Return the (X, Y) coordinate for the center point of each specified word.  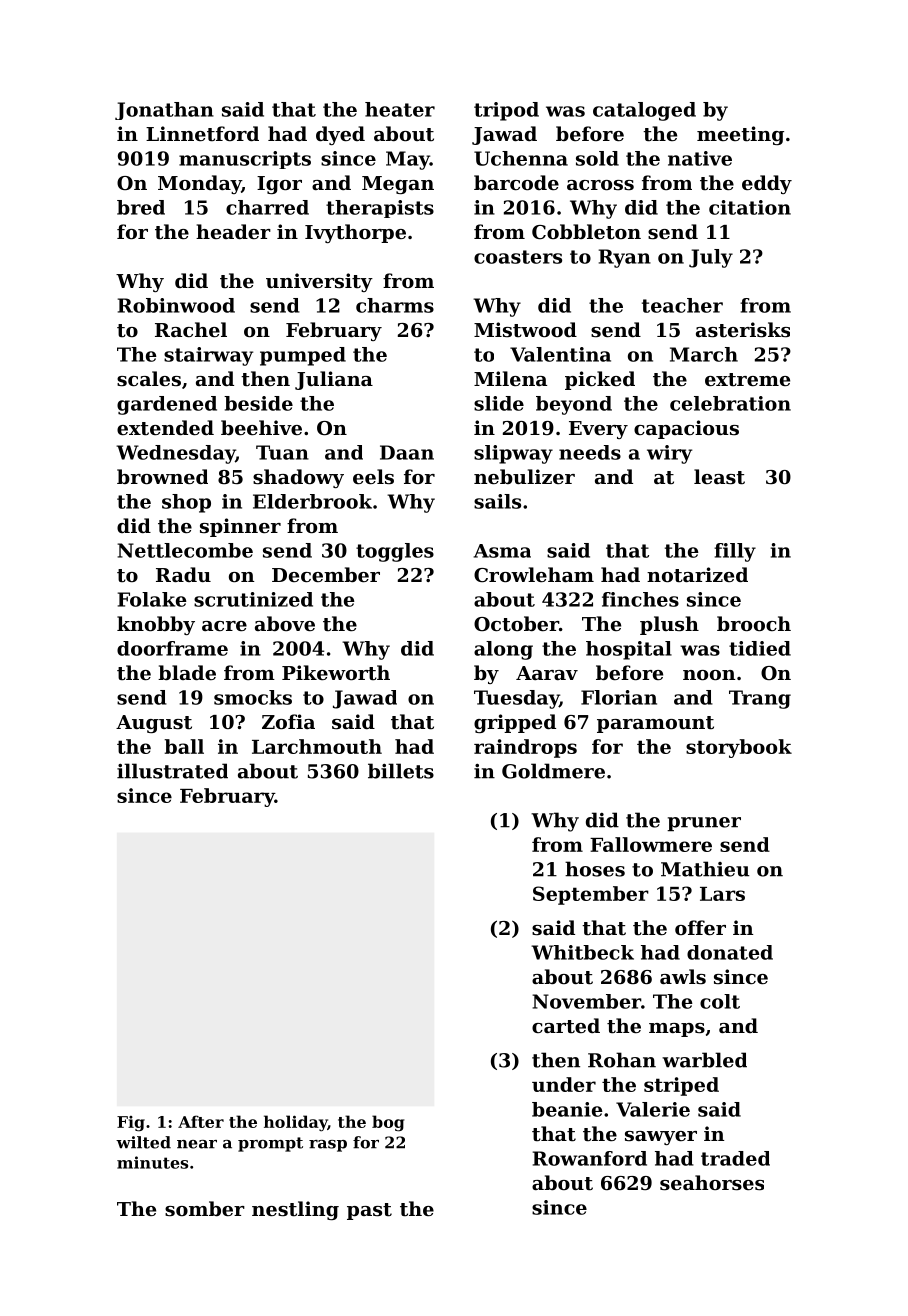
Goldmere (553, 771)
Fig (131, 1124)
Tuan (282, 452)
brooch (754, 623)
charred (267, 207)
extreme (747, 380)
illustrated (172, 771)
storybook (739, 748)
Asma (502, 551)
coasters (518, 257)
